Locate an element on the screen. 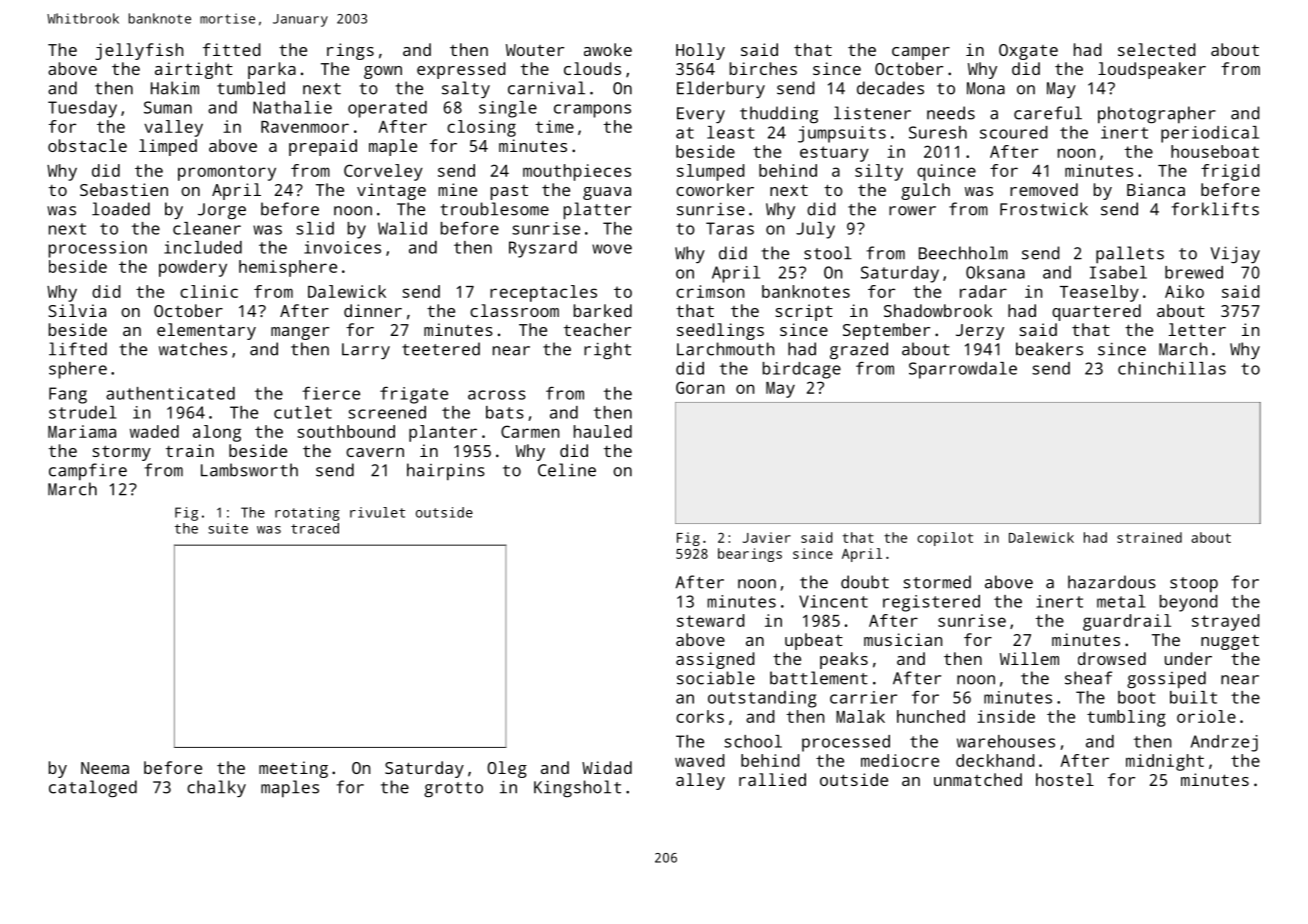 Image resolution: width=1308 pixels, height=924 pixels. hauled is located at coordinates (603, 431).
